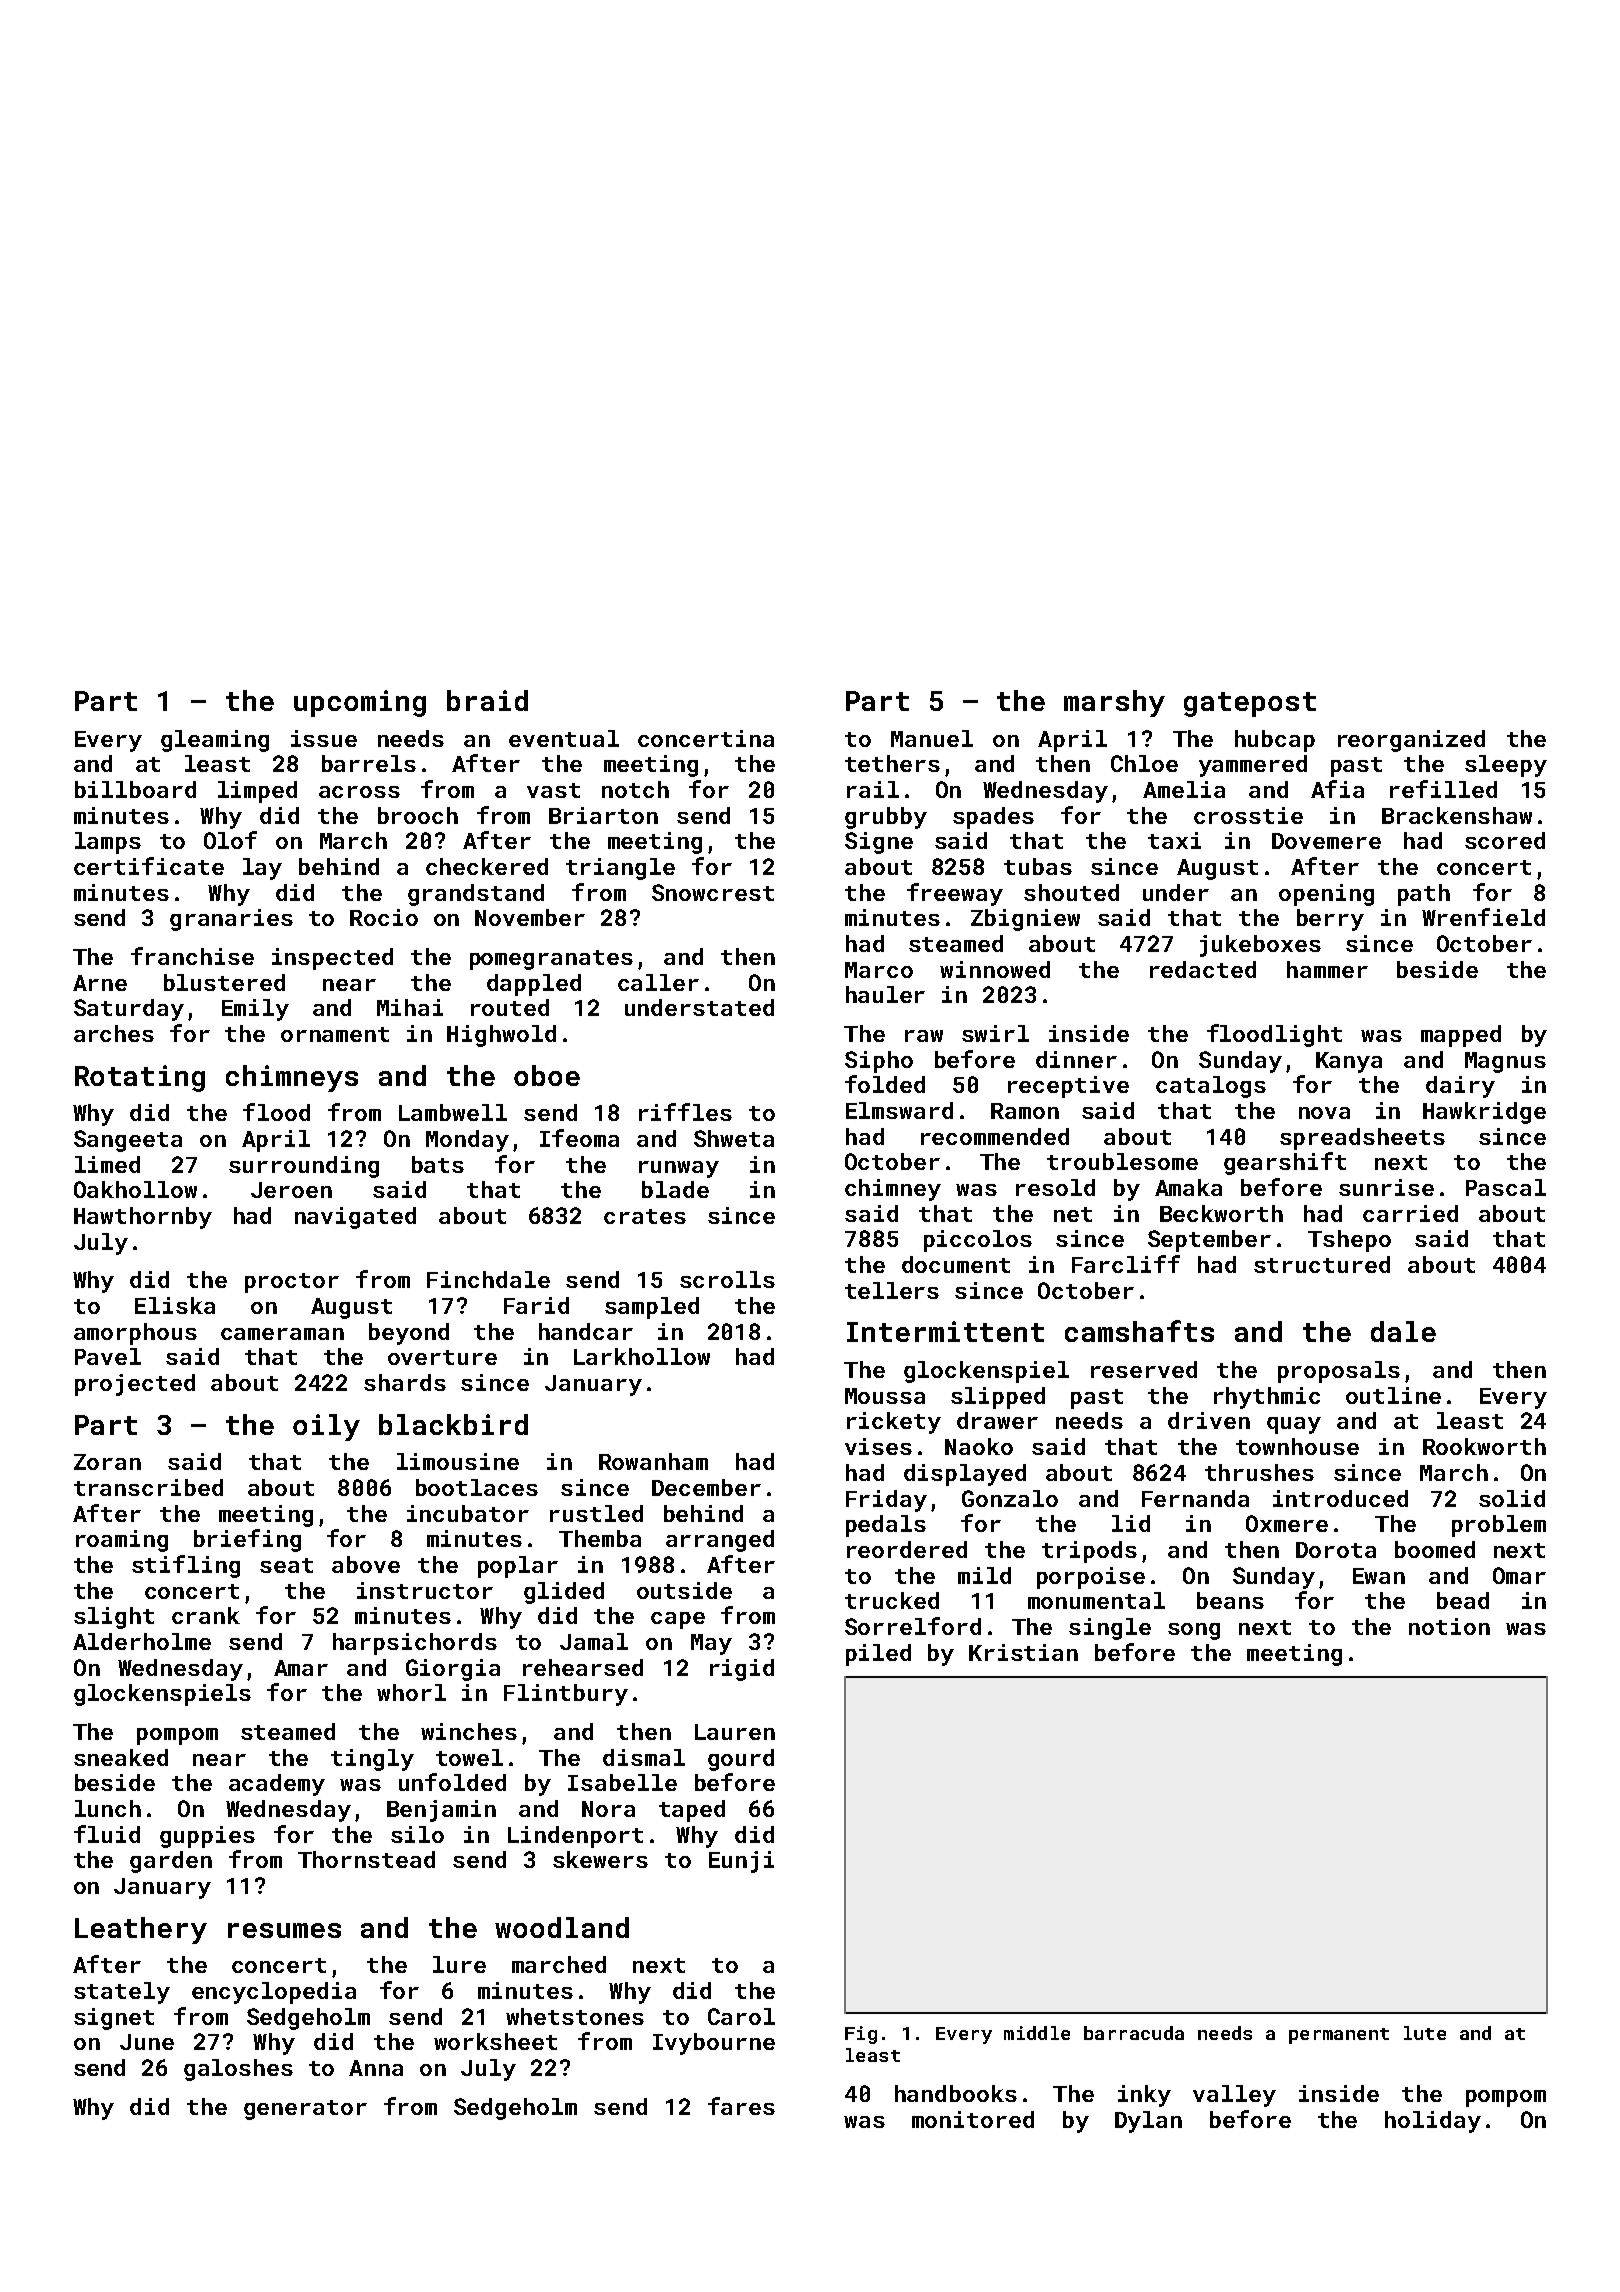 The height and width of the screenshot is (2292, 1620). What do you see at coordinates (564, 738) in the screenshot?
I see `eventual` at bounding box center [564, 738].
